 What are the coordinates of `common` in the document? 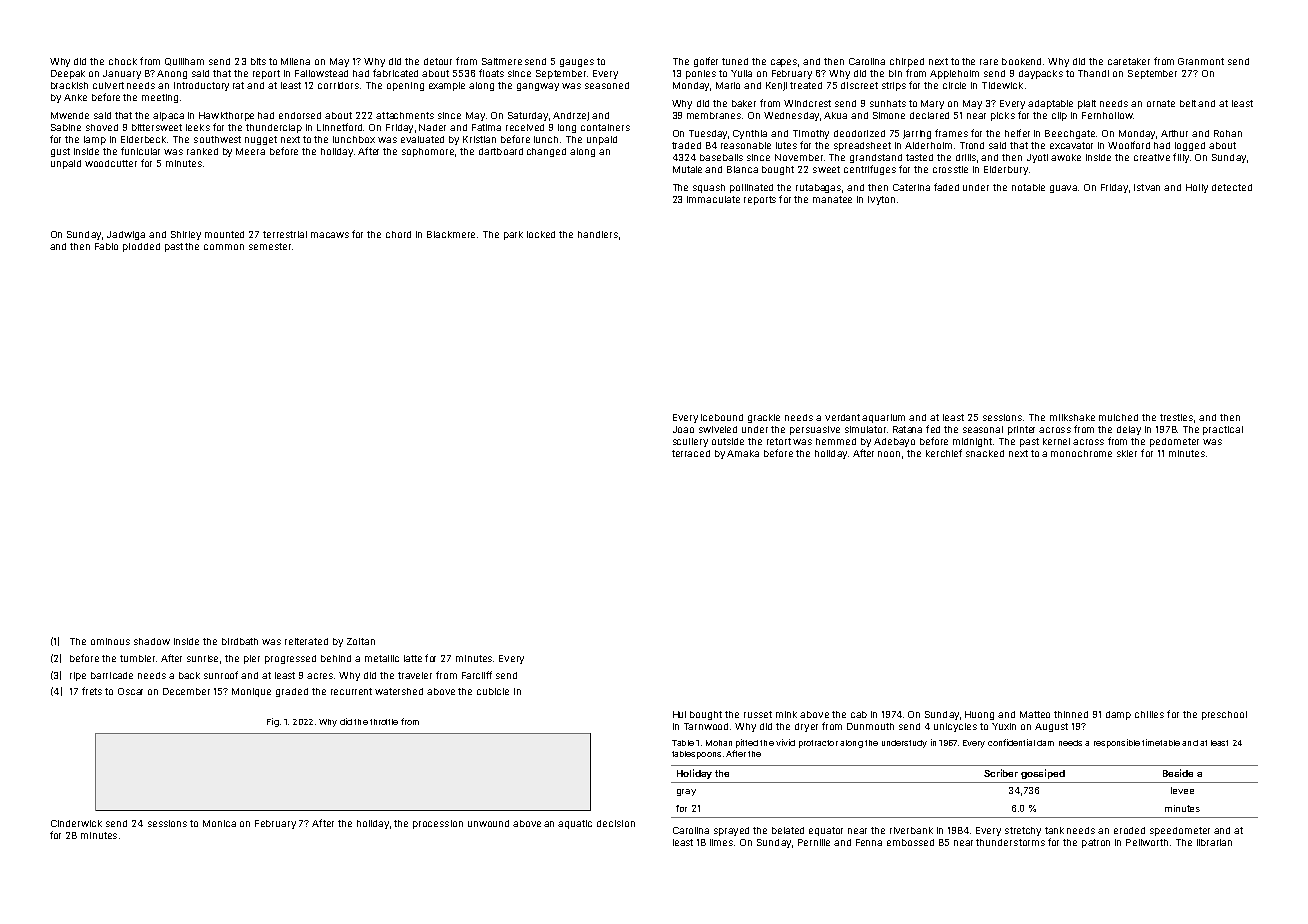 It's located at (224, 247).
